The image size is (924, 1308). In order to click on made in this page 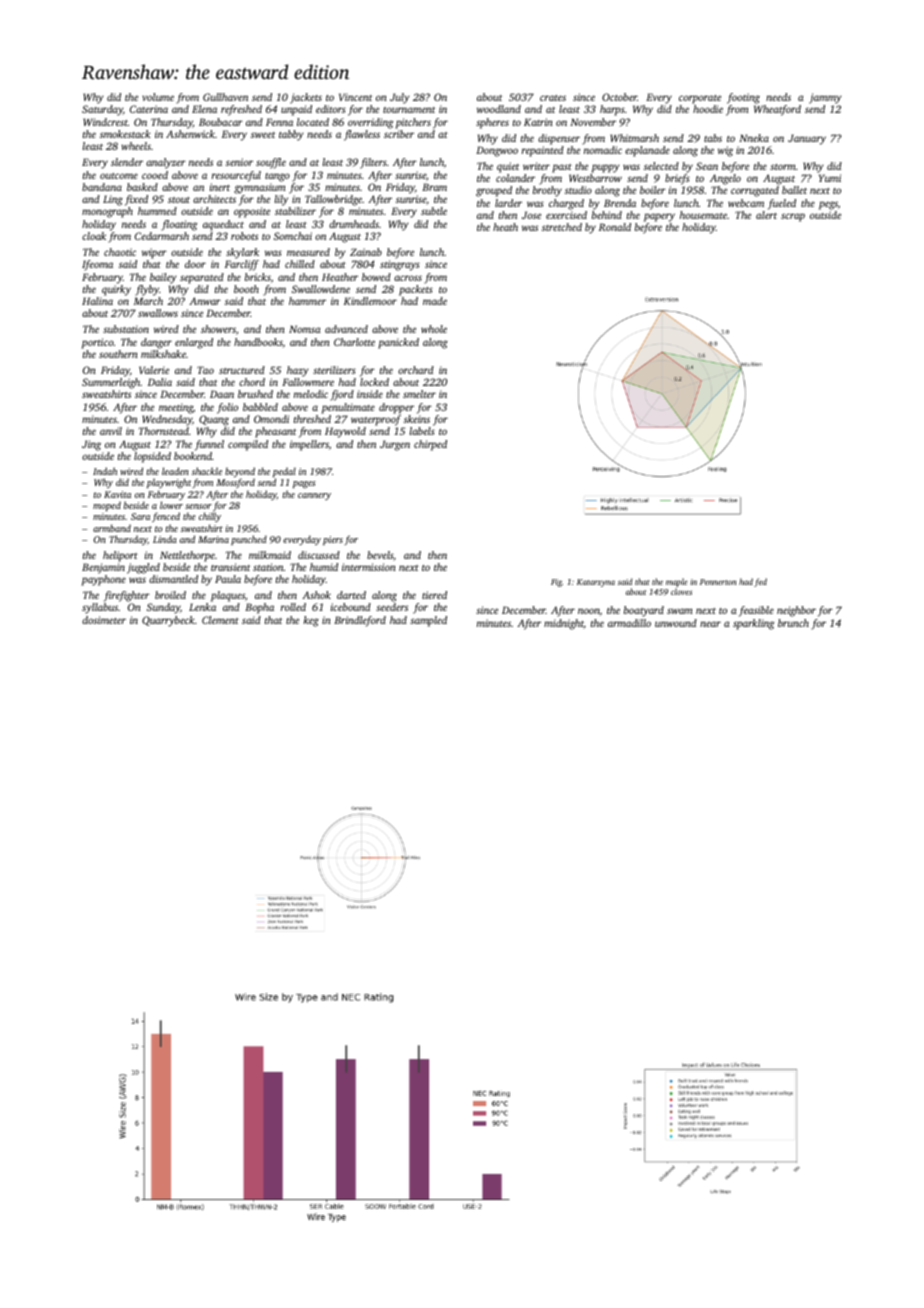, I will do `click(435, 301)`.
